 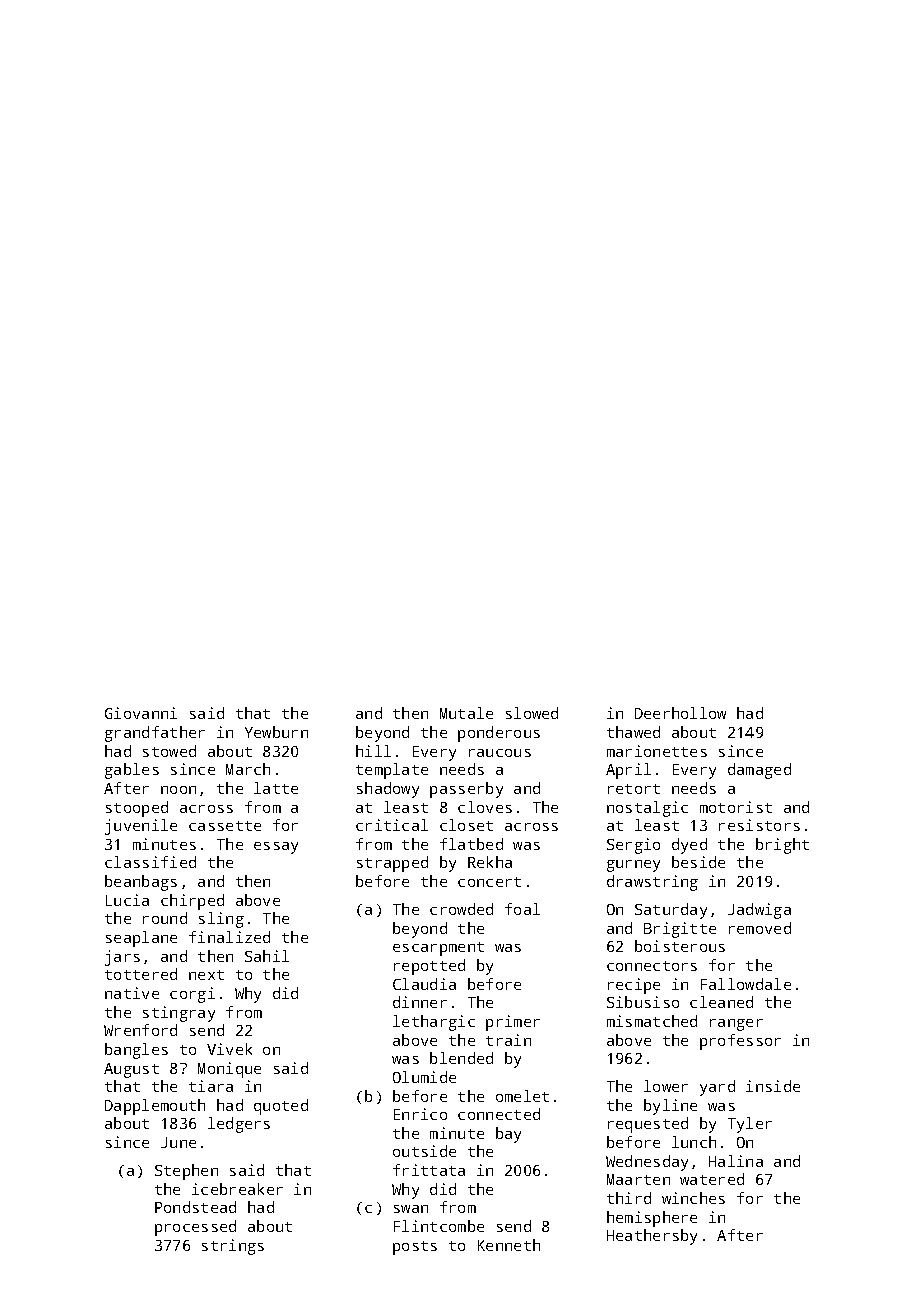 What do you see at coordinates (466, 713) in the document?
I see `Mutale` at bounding box center [466, 713].
